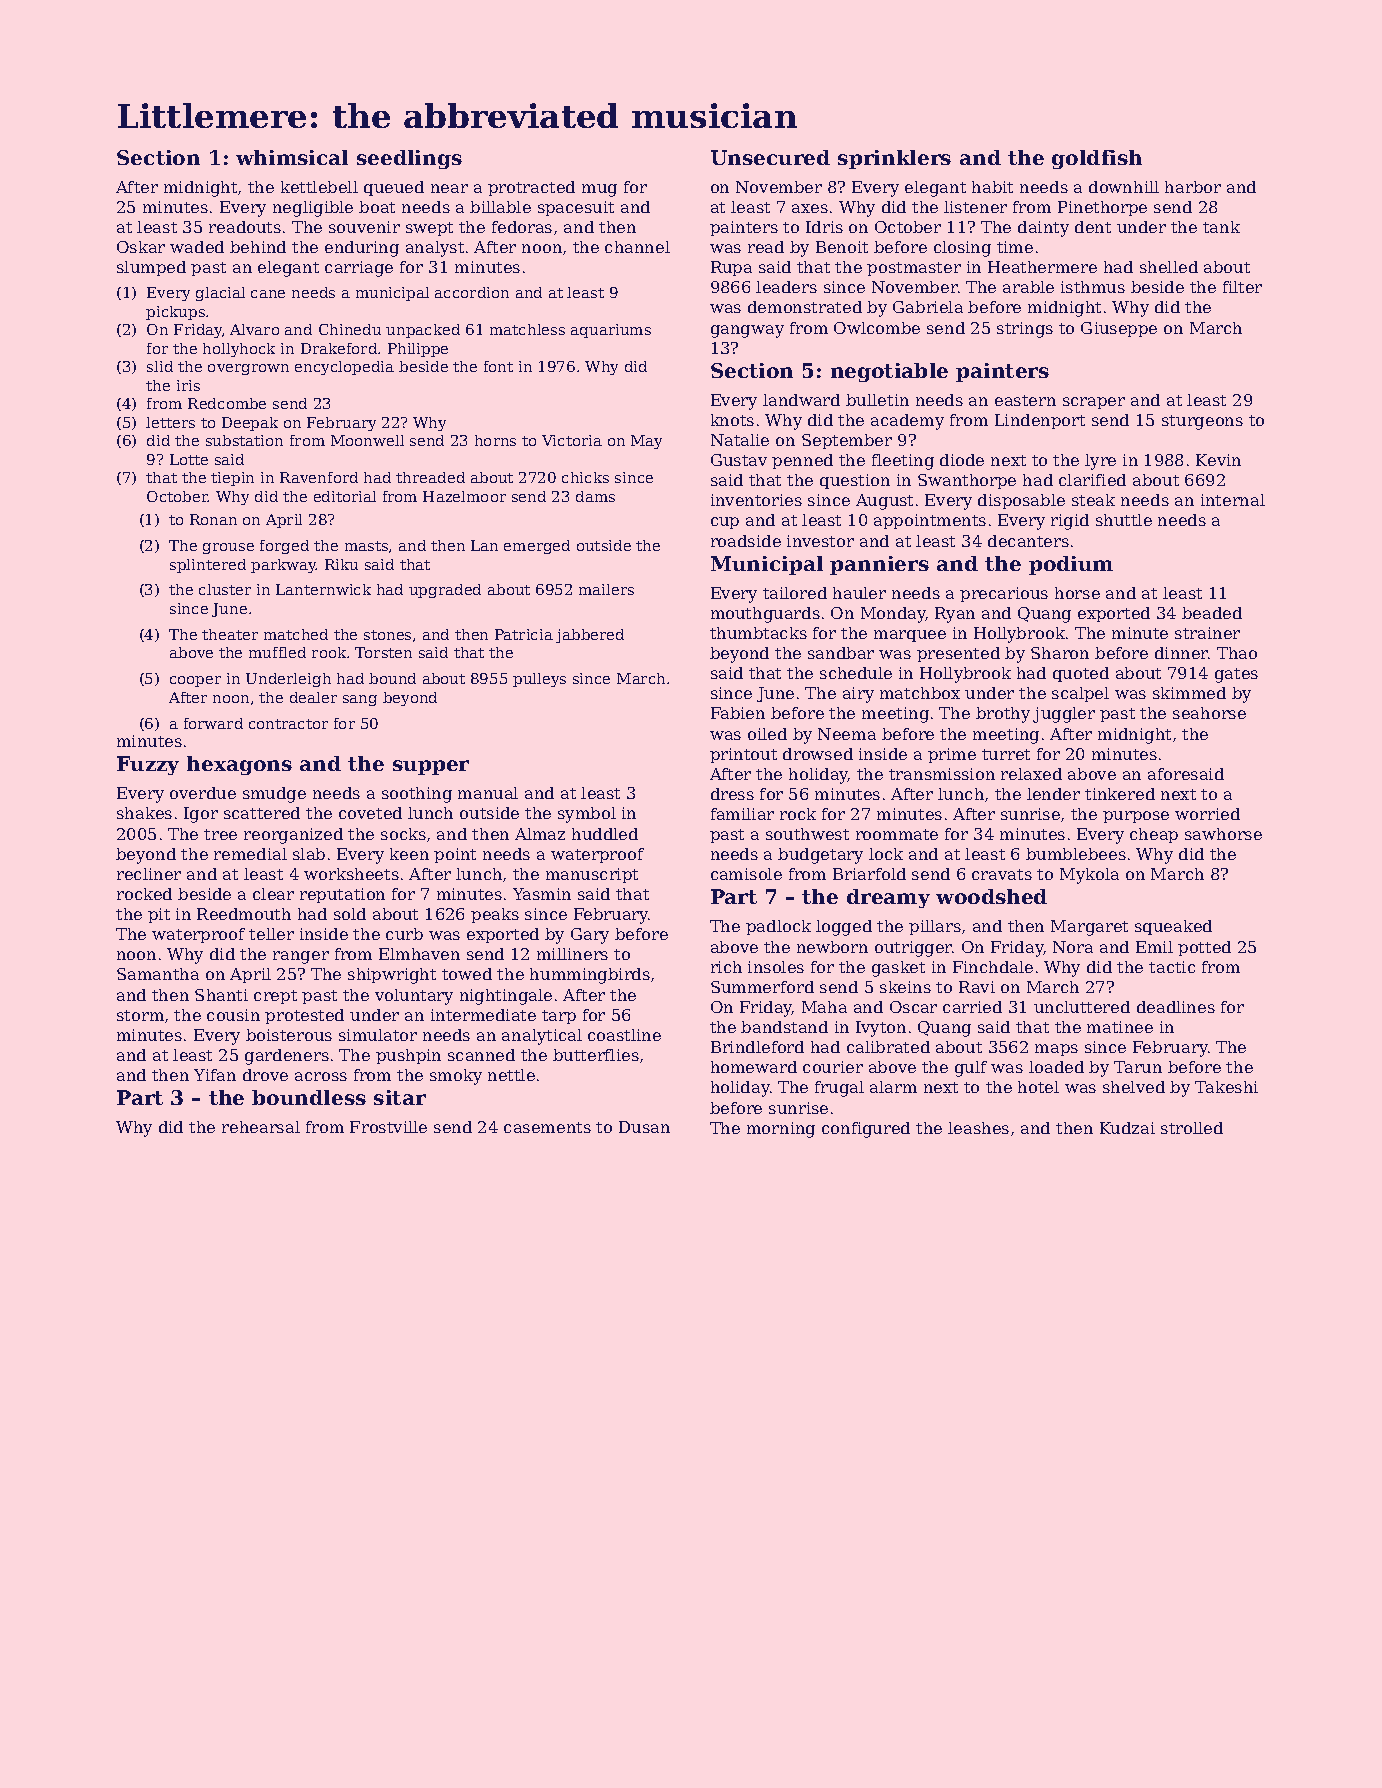 The width and height of the screenshot is (1382, 1788). What do you see at coordinates (1176, 1007) in the screenshot?
I see `deadlines` at bounding box center [1176, 1007].
